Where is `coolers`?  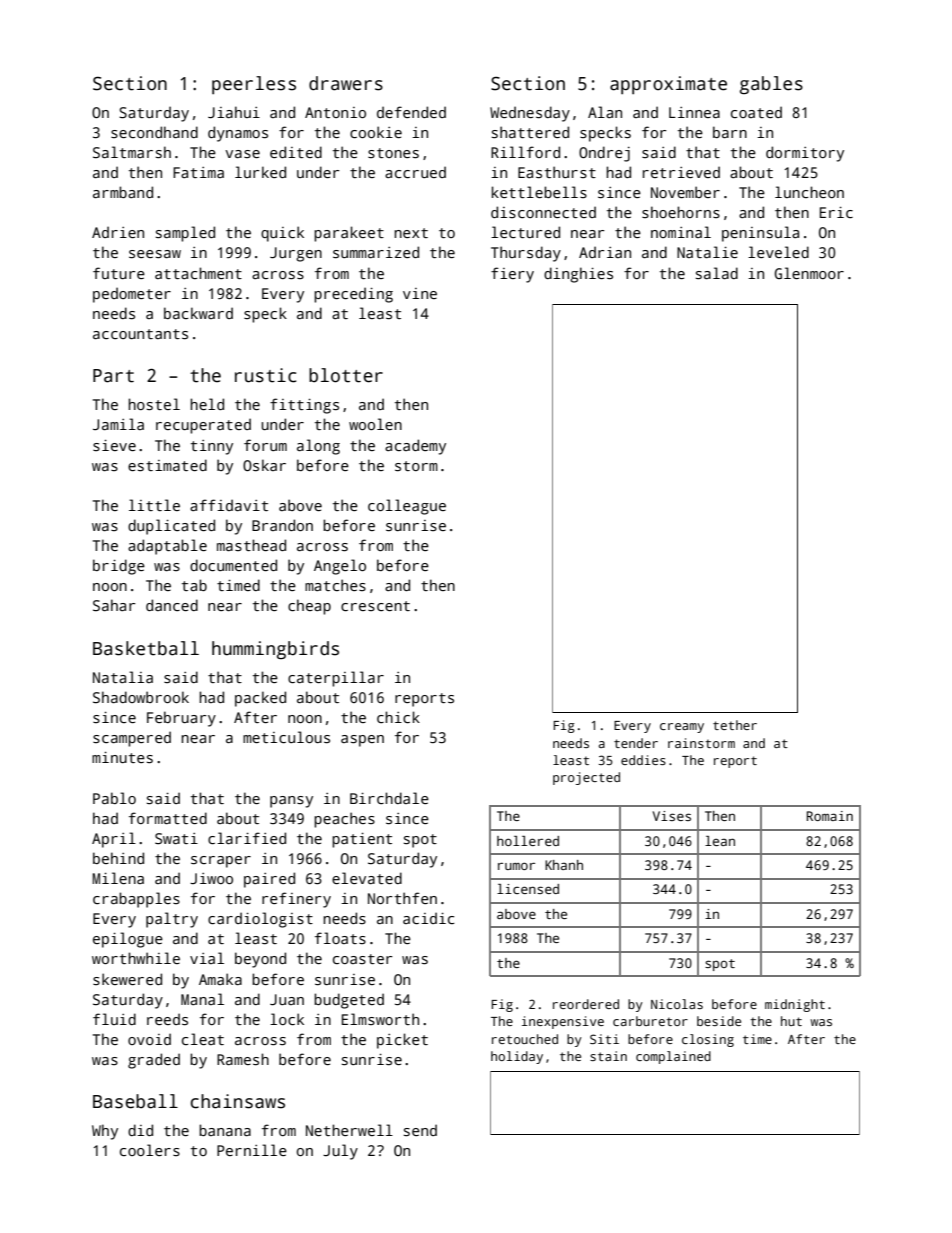
coolers is located at coordinates (150, 1150).
